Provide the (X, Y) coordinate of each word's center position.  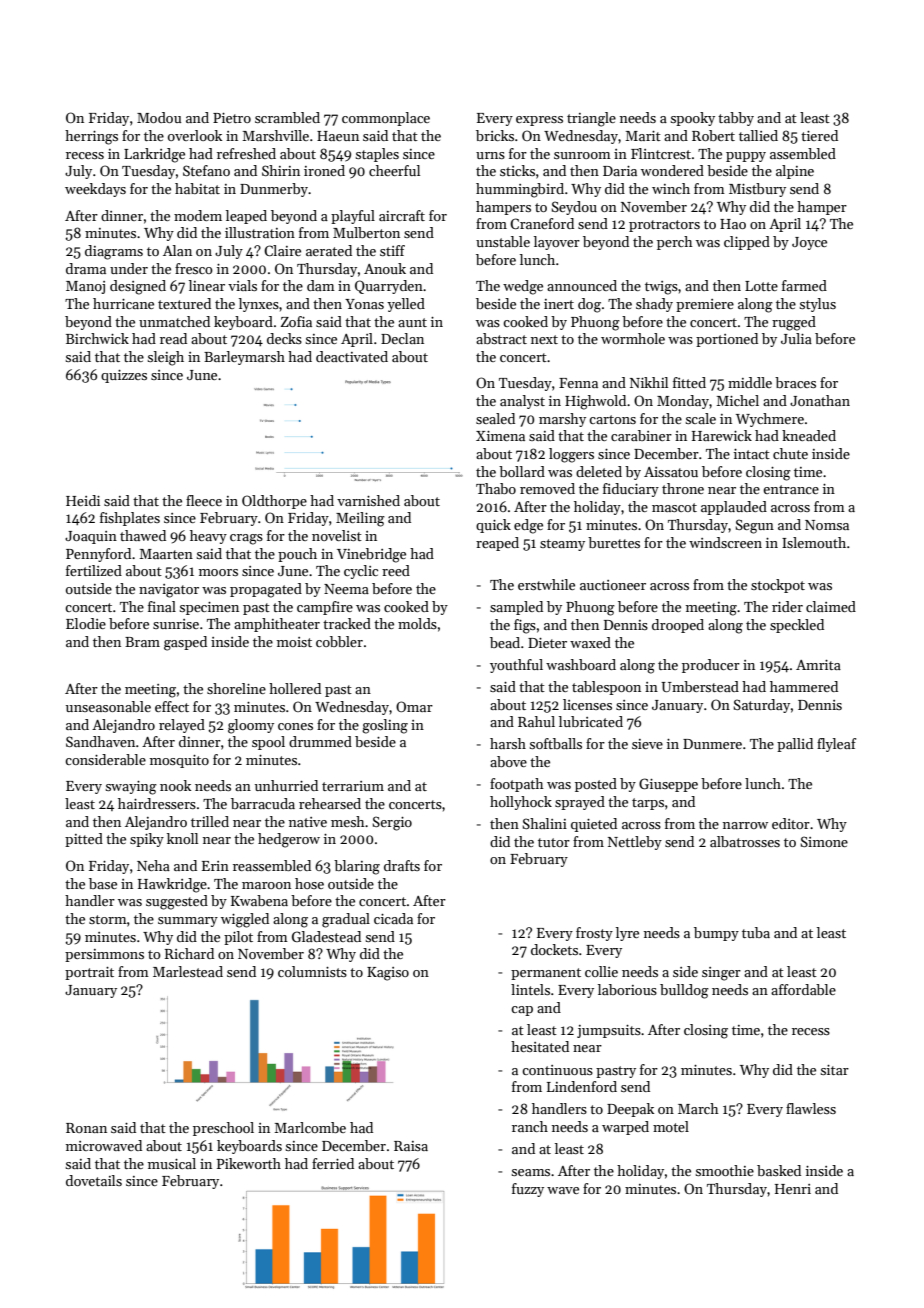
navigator (169, 591)
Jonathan (820, 400)
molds (417, 623)
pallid (795, 745)
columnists (312, 971)
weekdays (95, 190)
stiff (392, 250)
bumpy (716, 934)
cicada (393, 918)
